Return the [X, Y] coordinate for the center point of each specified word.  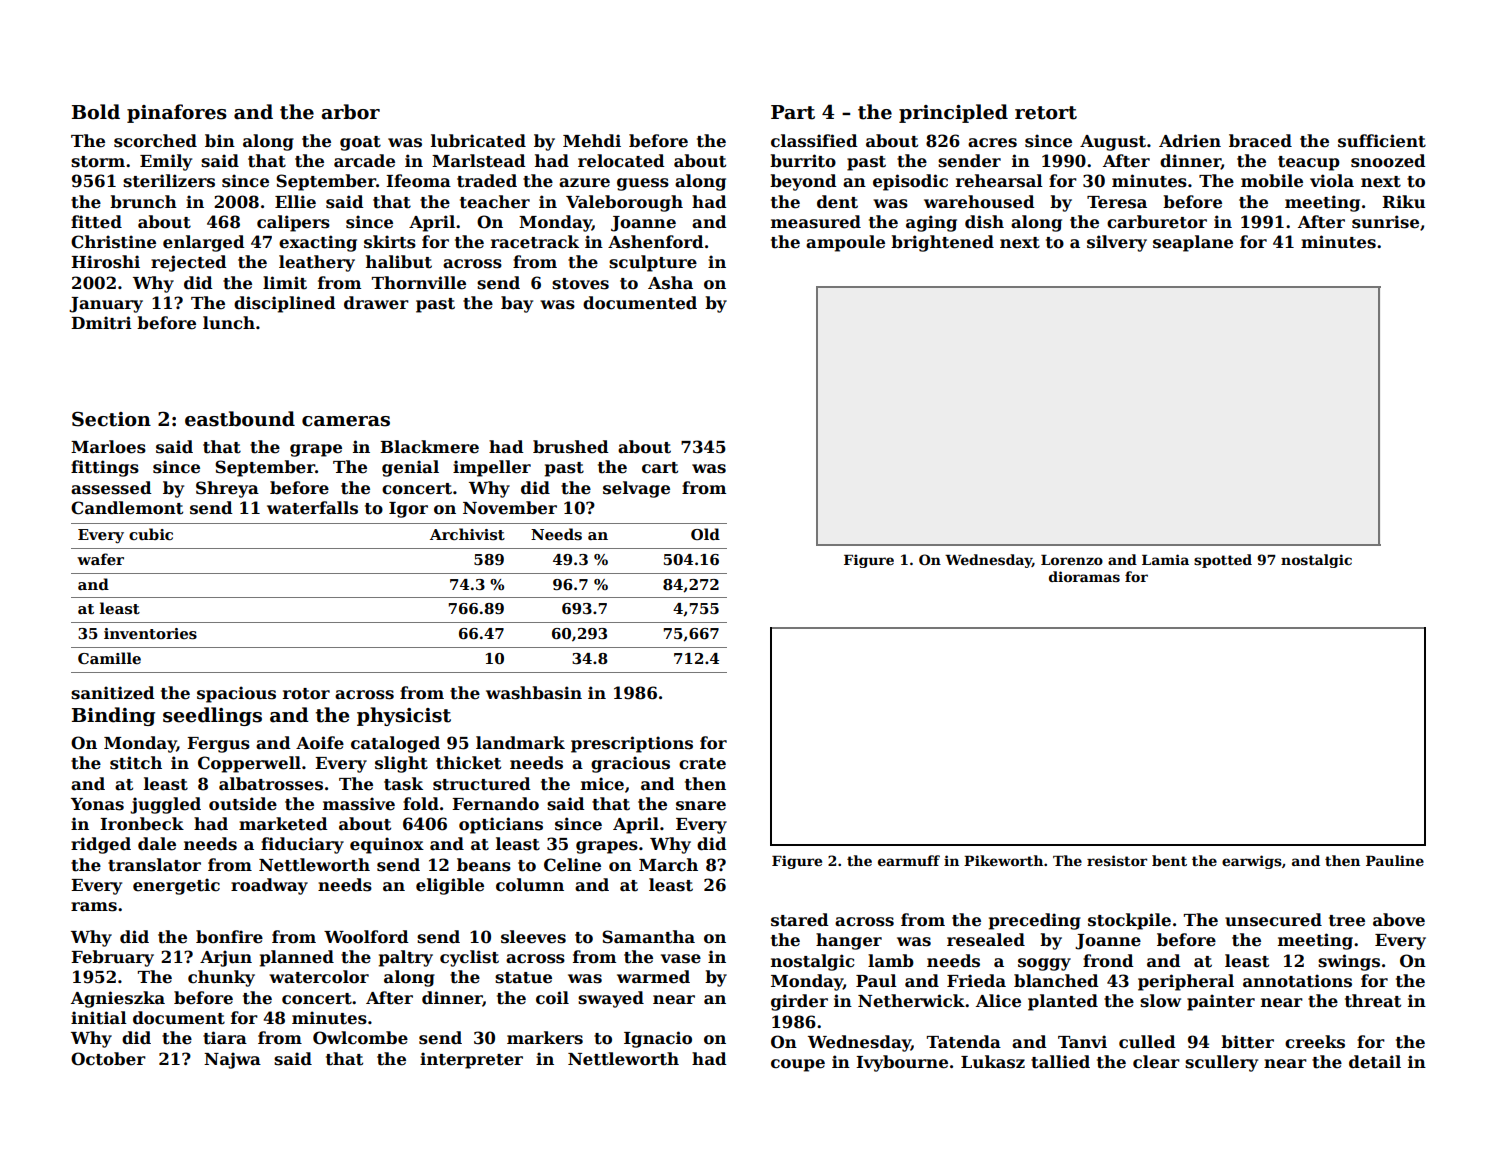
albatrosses [271, 784]
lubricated [478, 141]
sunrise [1385, 222]
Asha [670, 283]
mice [602, 784]
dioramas [1084, 576]
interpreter [471, 1060]
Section [111, 419]
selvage [636, 489]
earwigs [1252, 862]
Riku [1403, 202]
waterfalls [312, 508]
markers [545, 1038]
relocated [621, 161]
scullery [1221, 1063]
